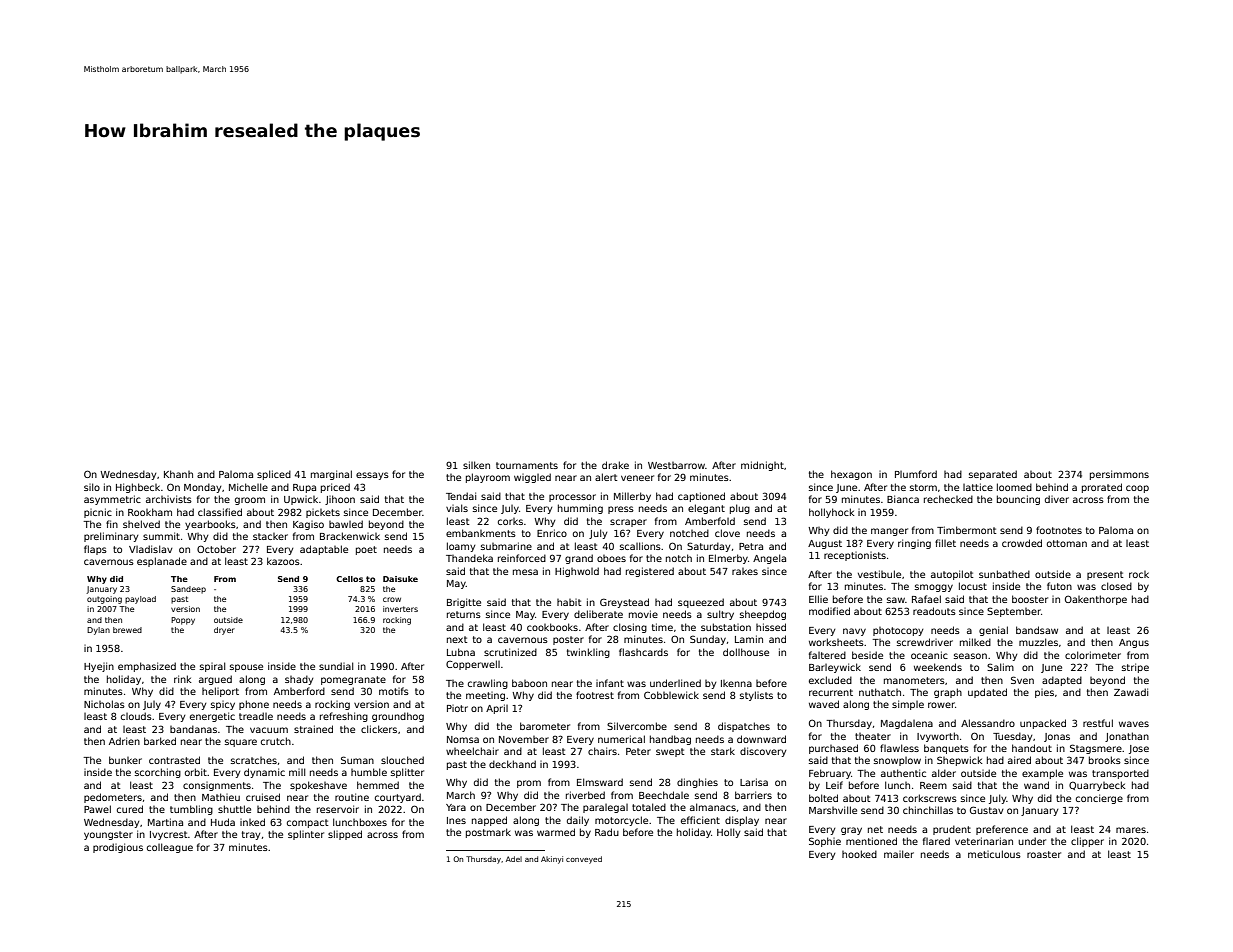 This screenshot has height=952, width=1233. What do you see at coordinates (602, 751) in the screenshot?
I see `chairs` at bounding box center [602, 751].
